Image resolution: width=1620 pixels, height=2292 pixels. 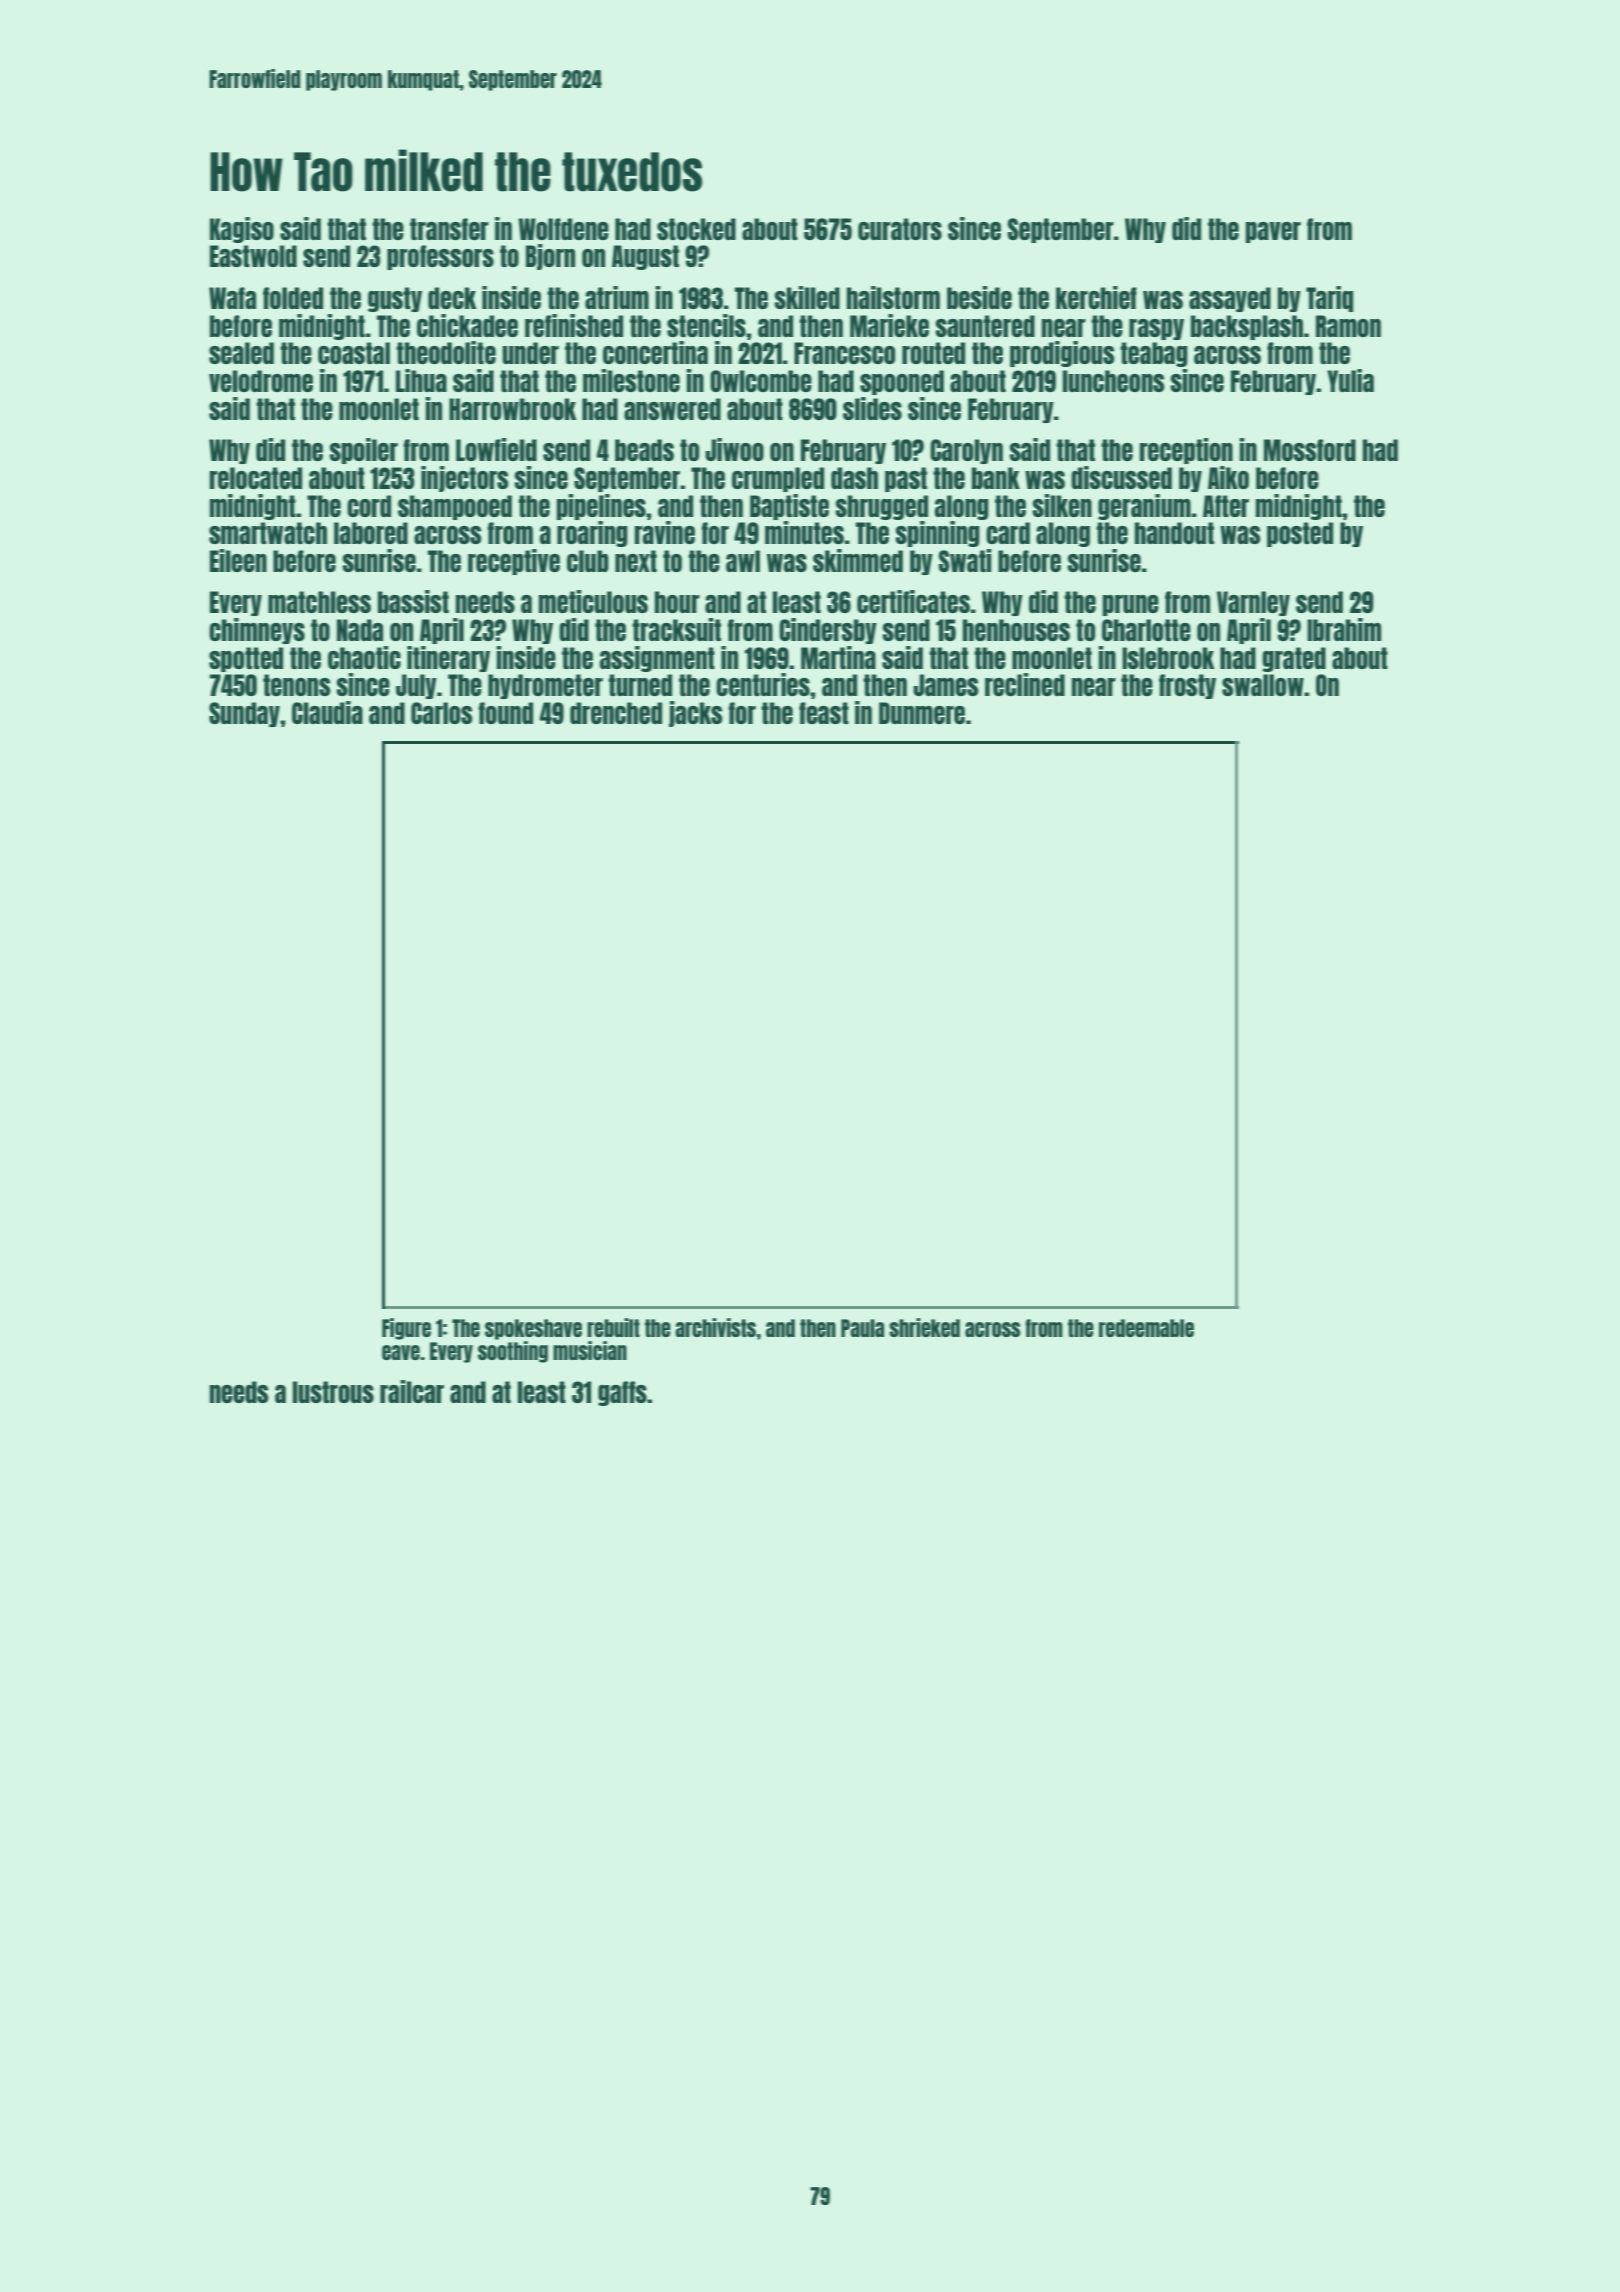 What do you see at coordinates (257, 631) in the page?
I see `chimneys` at bounding box center [257, 631].
